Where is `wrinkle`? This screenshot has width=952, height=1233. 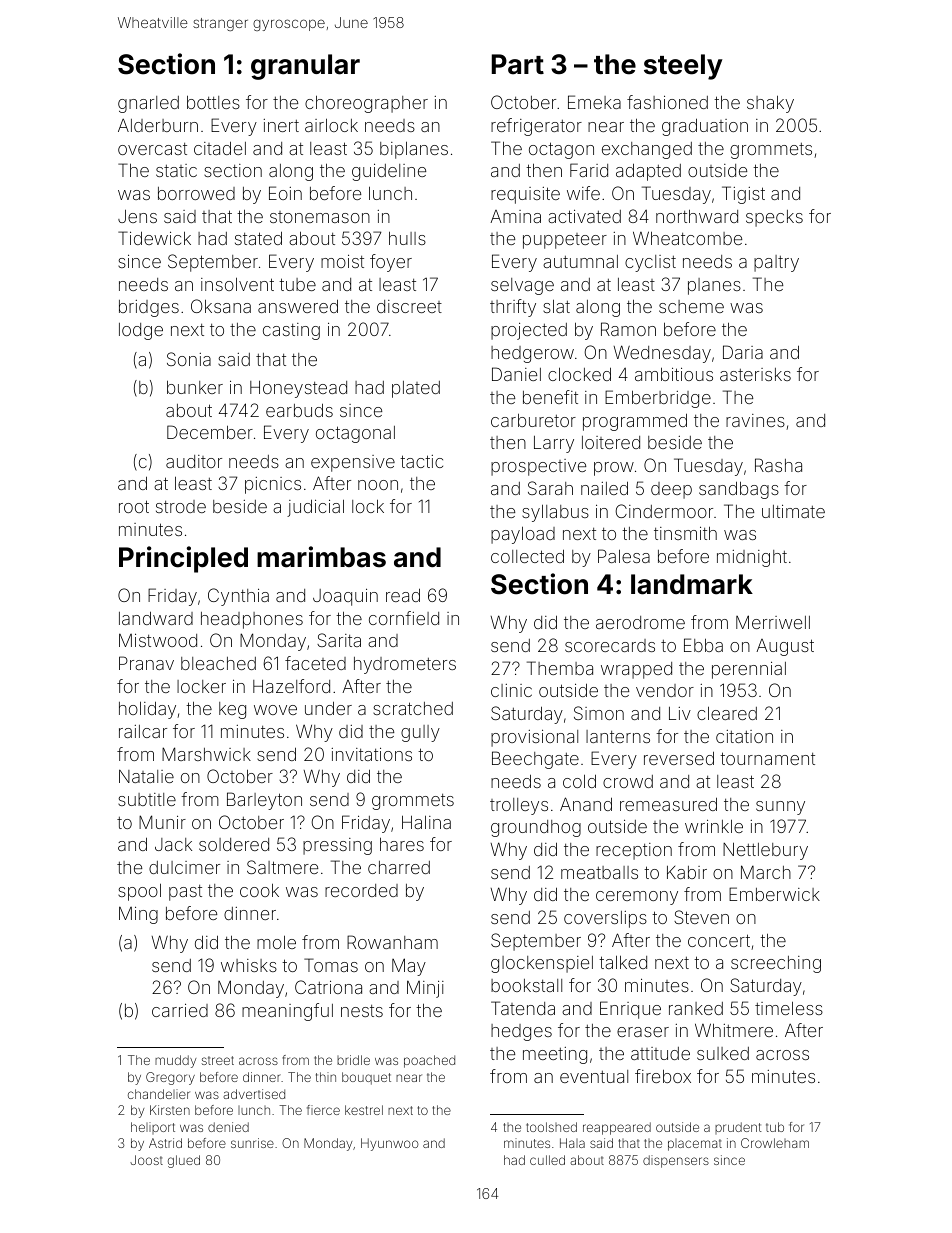
wrinkle is located at coordinates (714, 826).
